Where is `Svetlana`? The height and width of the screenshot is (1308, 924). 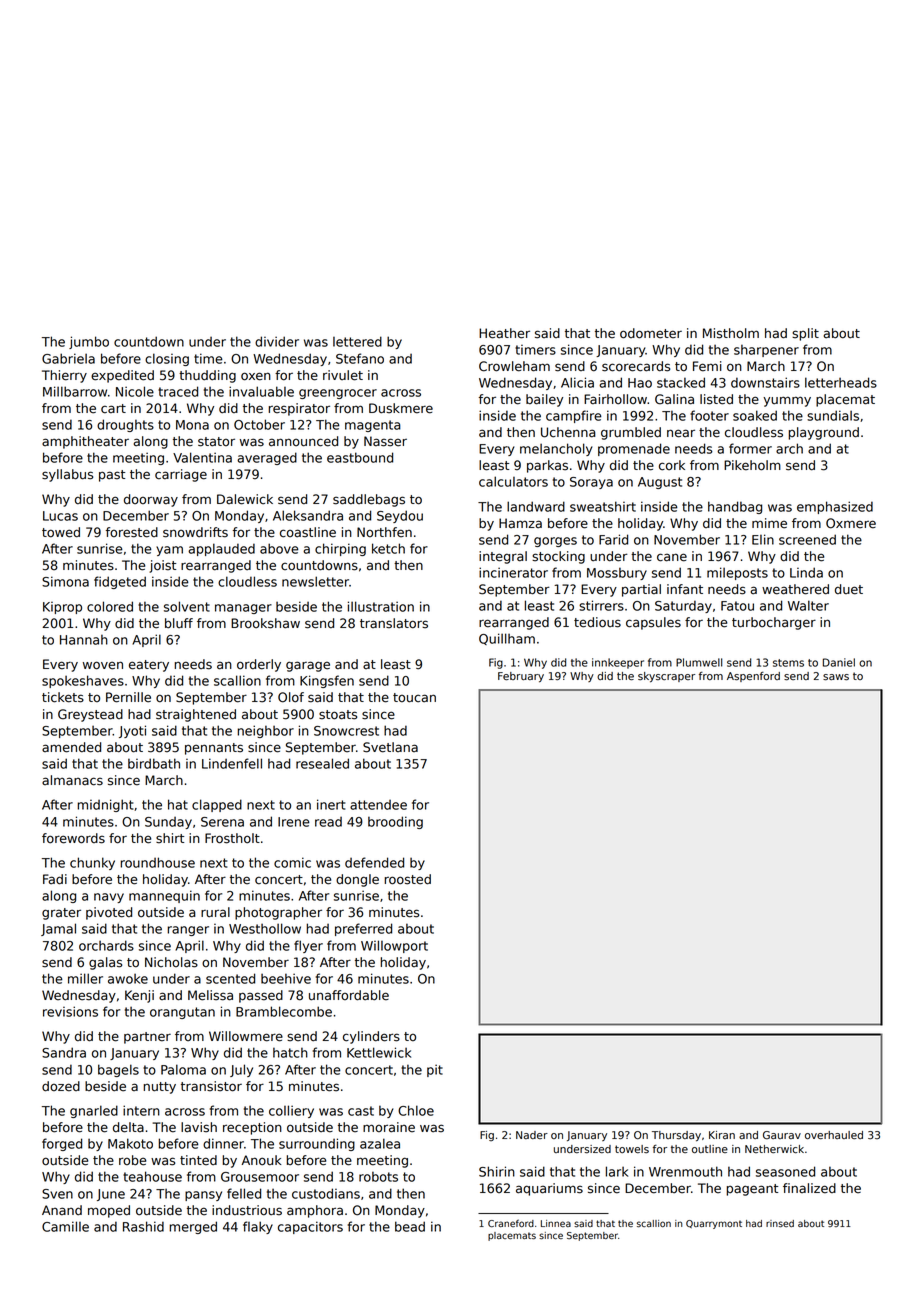 Svetlana is located at coordinates (390, 747).
